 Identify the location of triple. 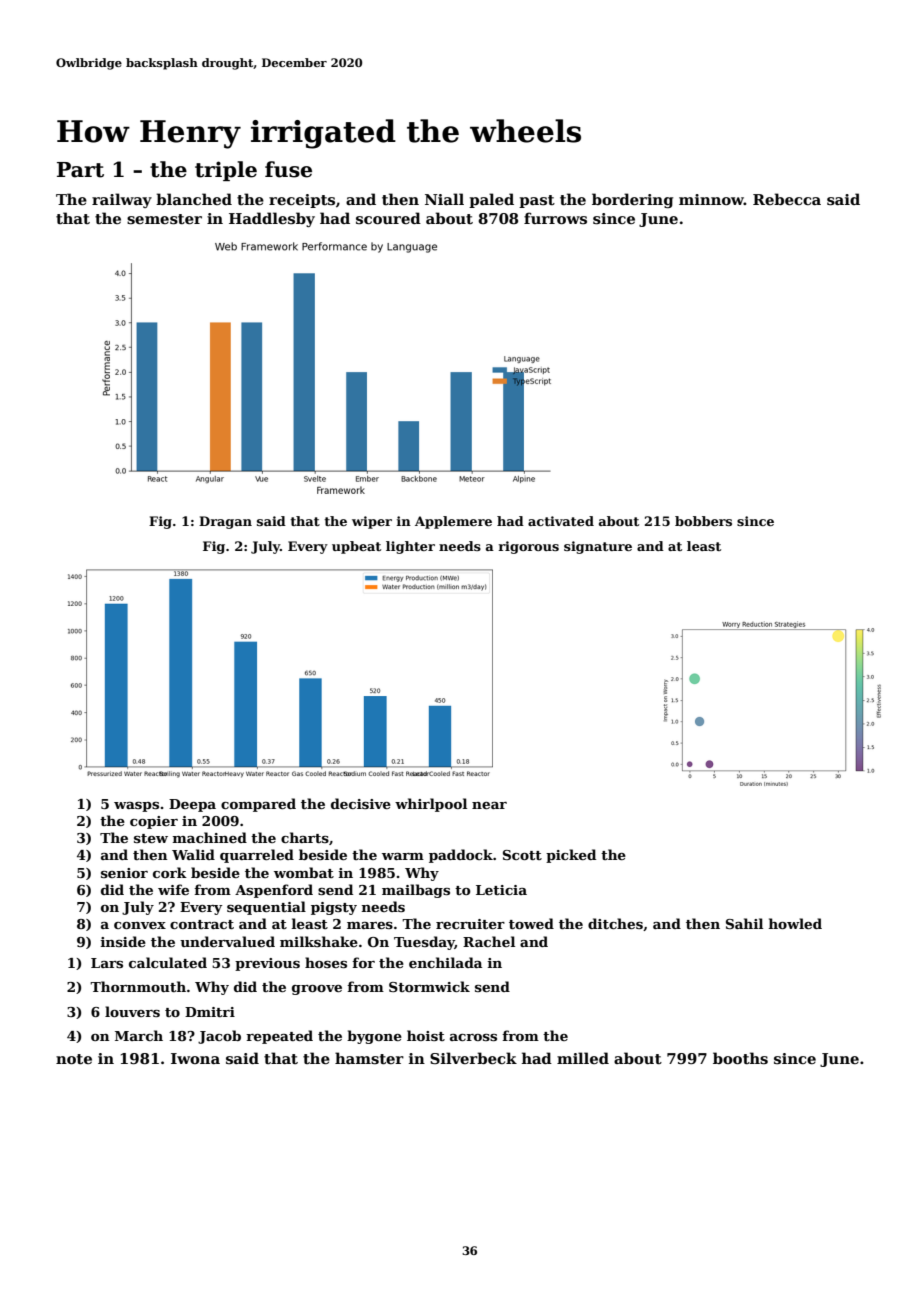
(226, 171).
